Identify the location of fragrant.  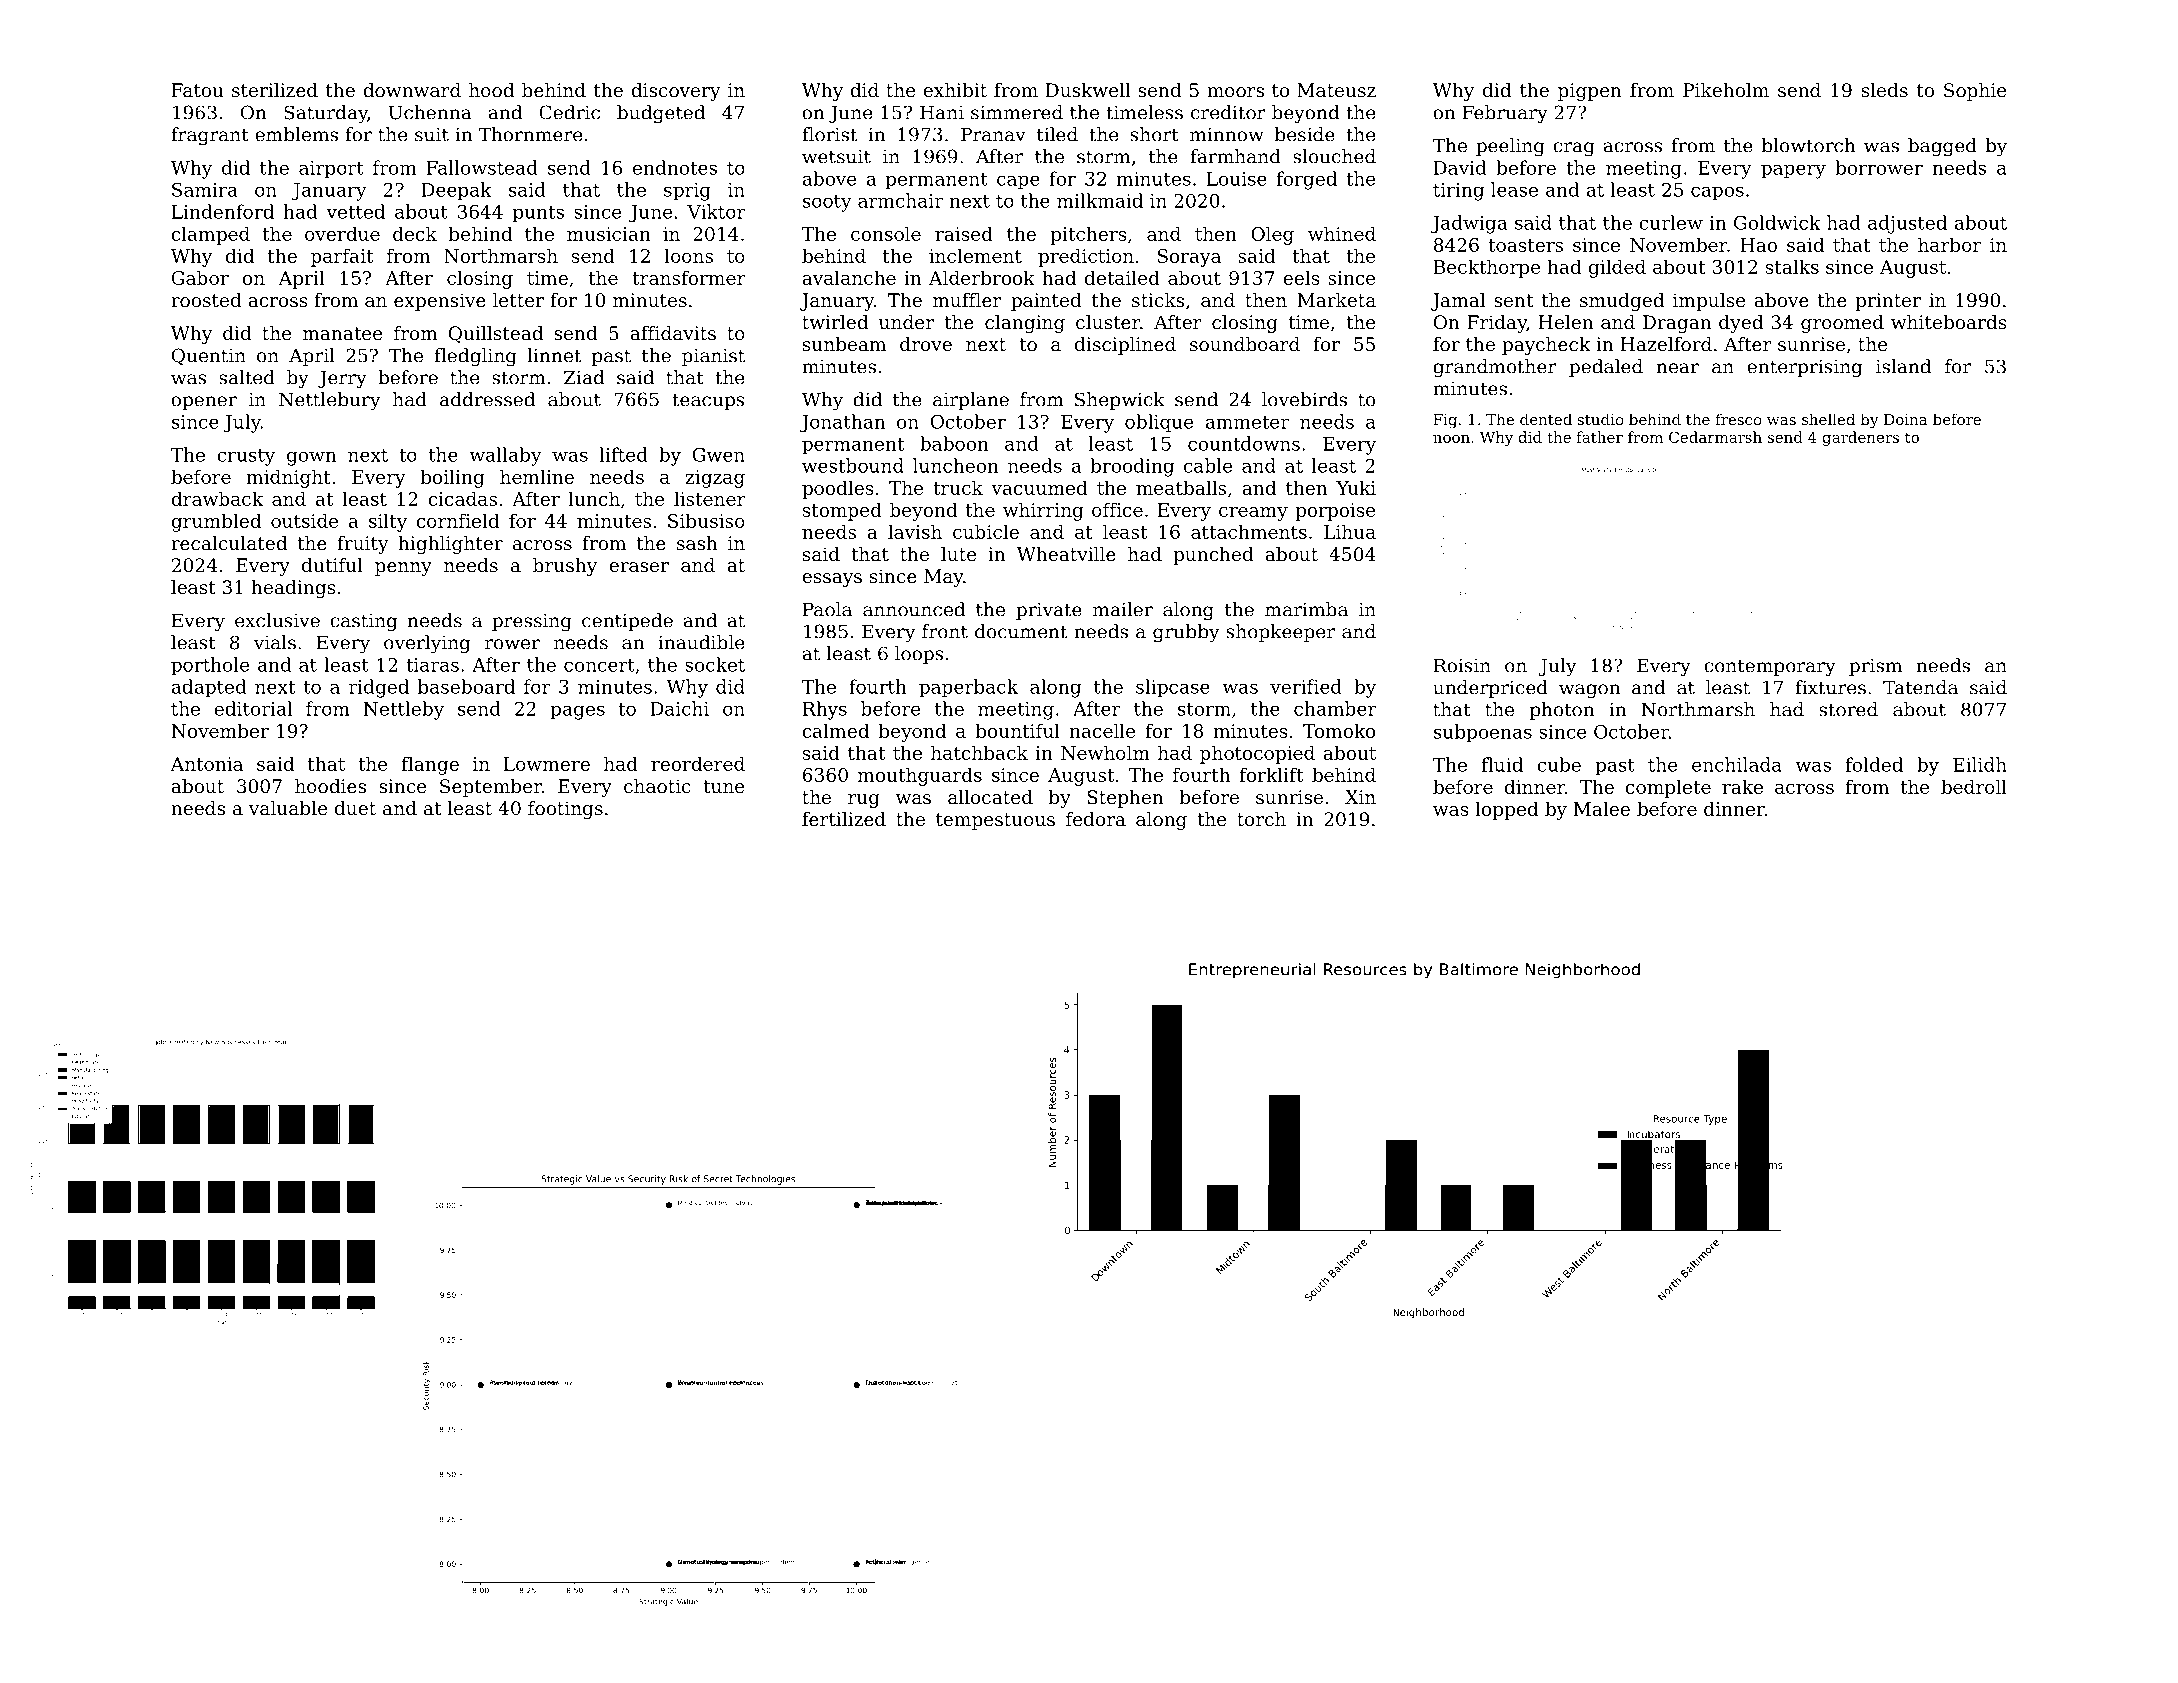
(210, 136).
